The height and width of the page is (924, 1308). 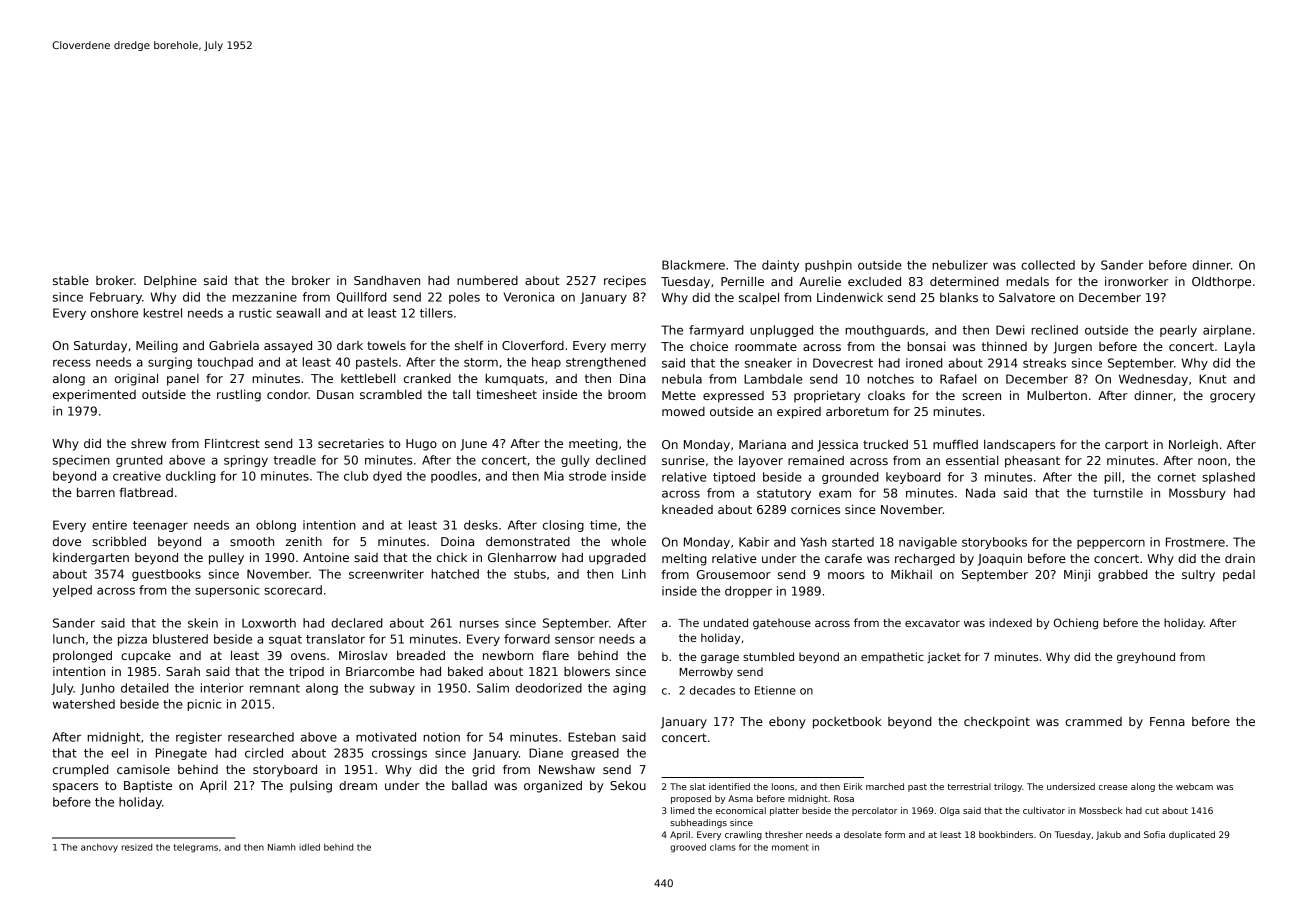 What do you see at coordinates (71, 280) in the page?
I see `stable` at bounding box center [71, 280].
